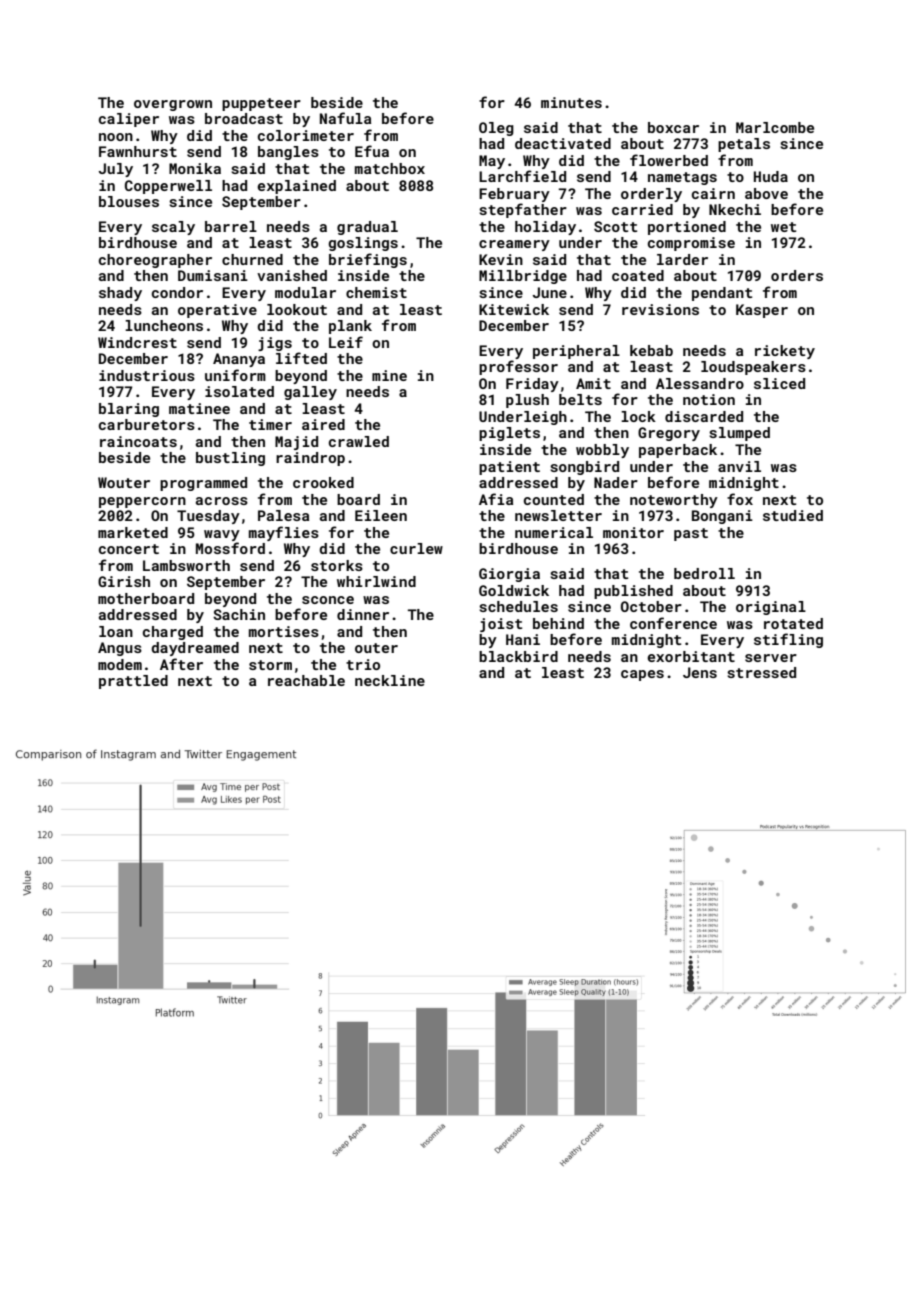 This image has height=1308, width=924. What do you see at coordinates (261, 104) in the image?
I see `puppeteer` at bounding box center [261, 104].
